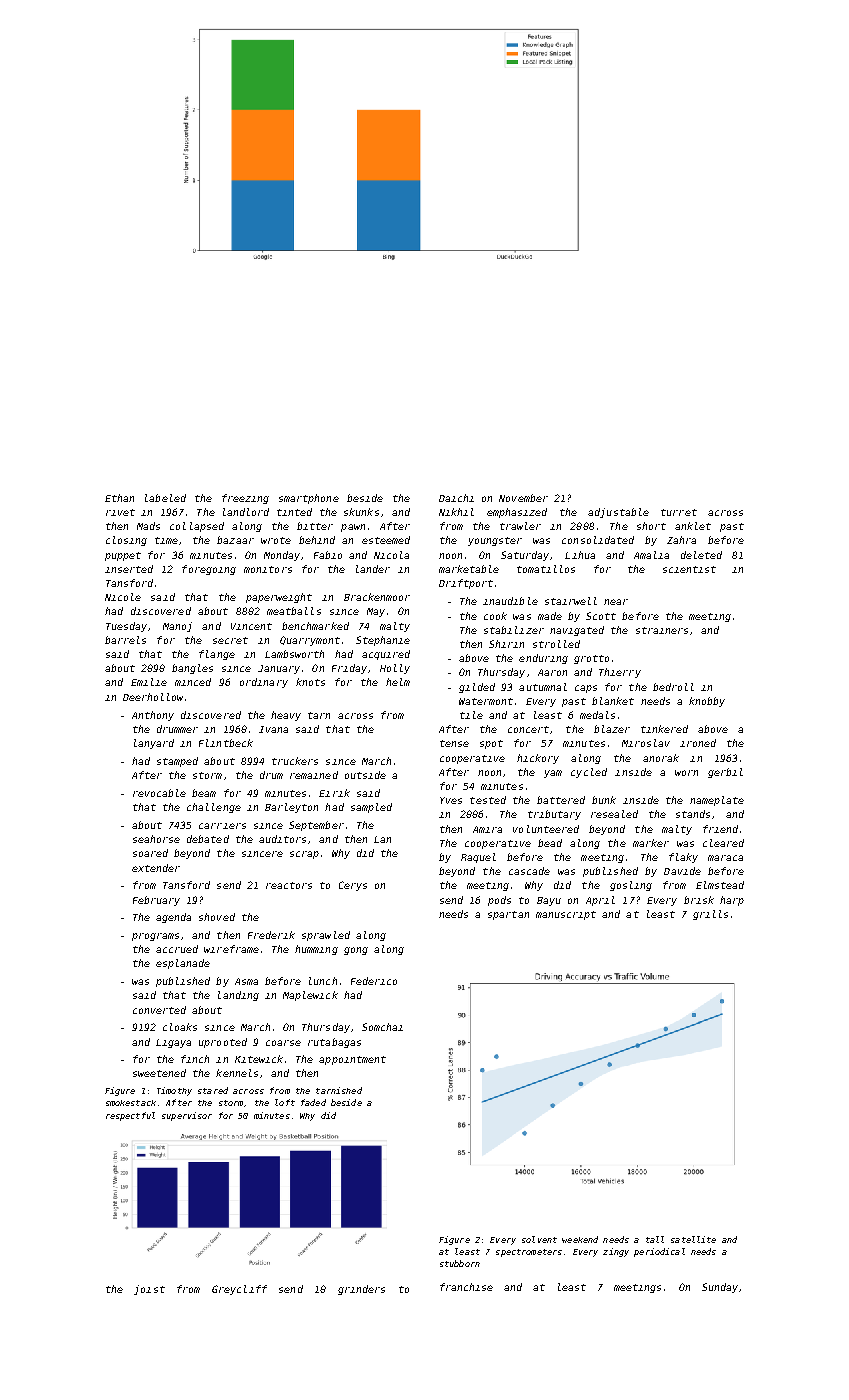  What do you see at coordinates (353, 886) in the image?
I see `Cerys` at bounding box center [353, 886].
